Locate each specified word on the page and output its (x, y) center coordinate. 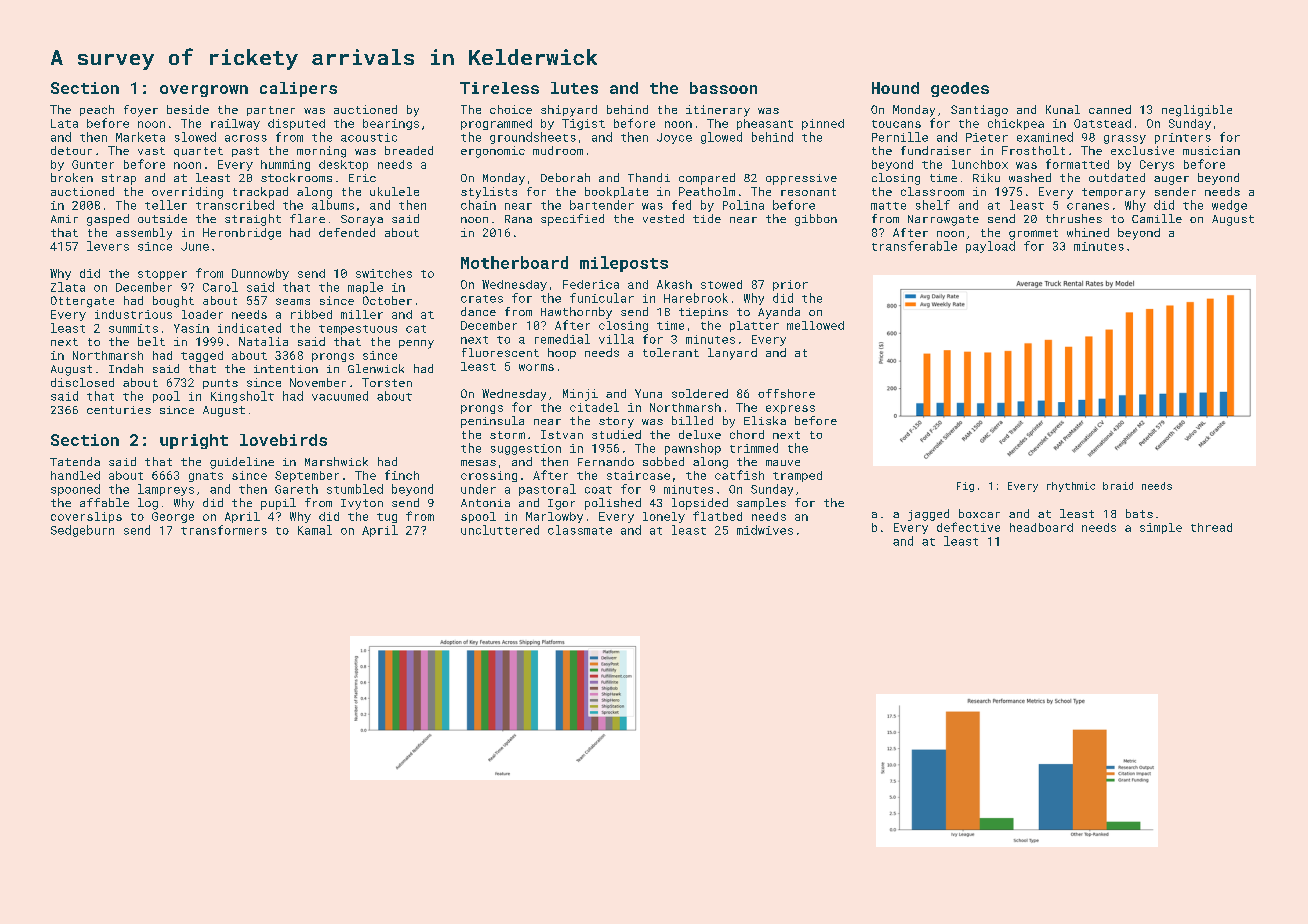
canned (1110, 109)
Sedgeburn (82, 531)
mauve (783, 463)
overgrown (204, 91)
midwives (765, 530)
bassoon (723, 88)
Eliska (765, 420)
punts (220, 384)
